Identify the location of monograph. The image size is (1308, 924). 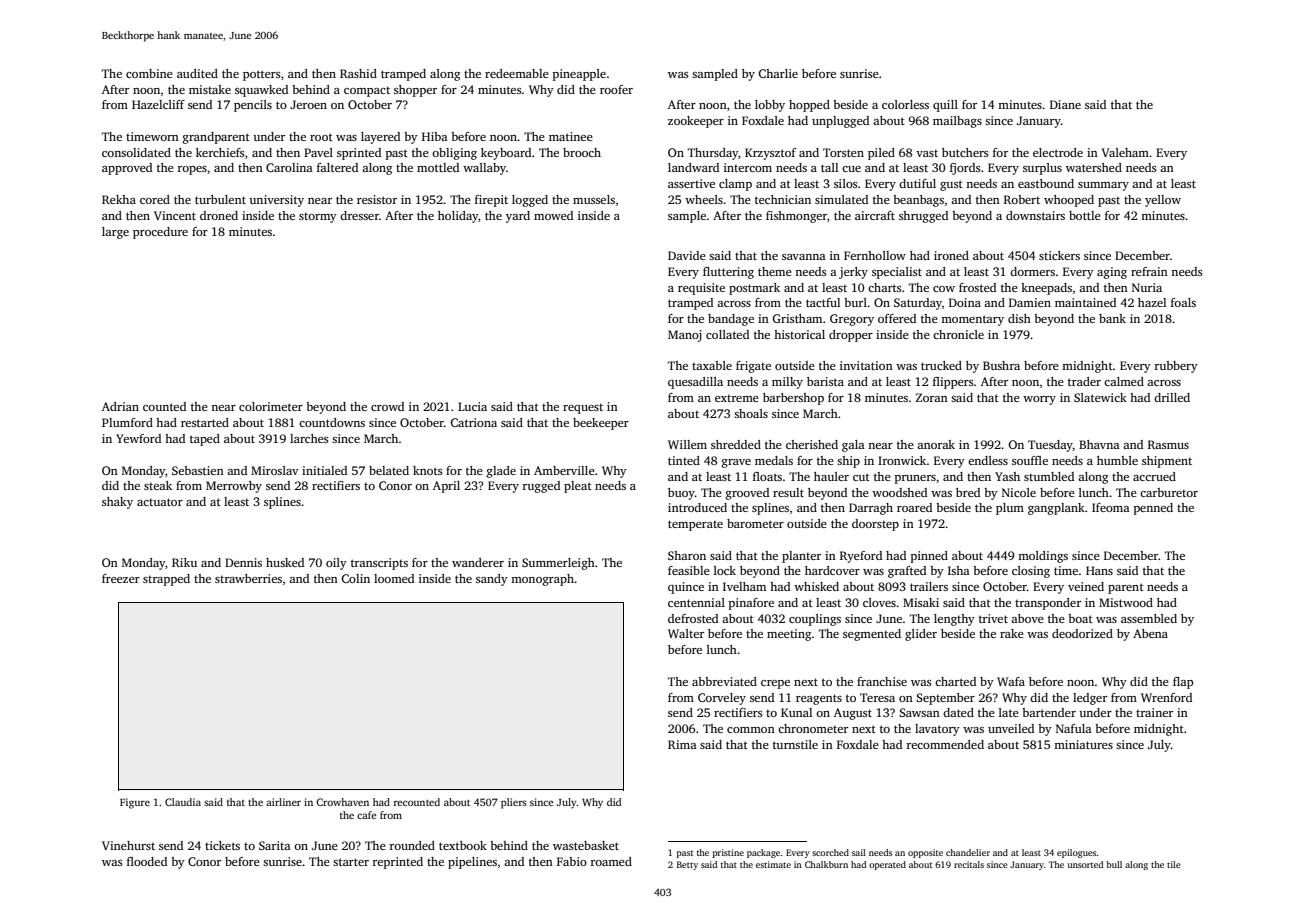
(542, 580).
